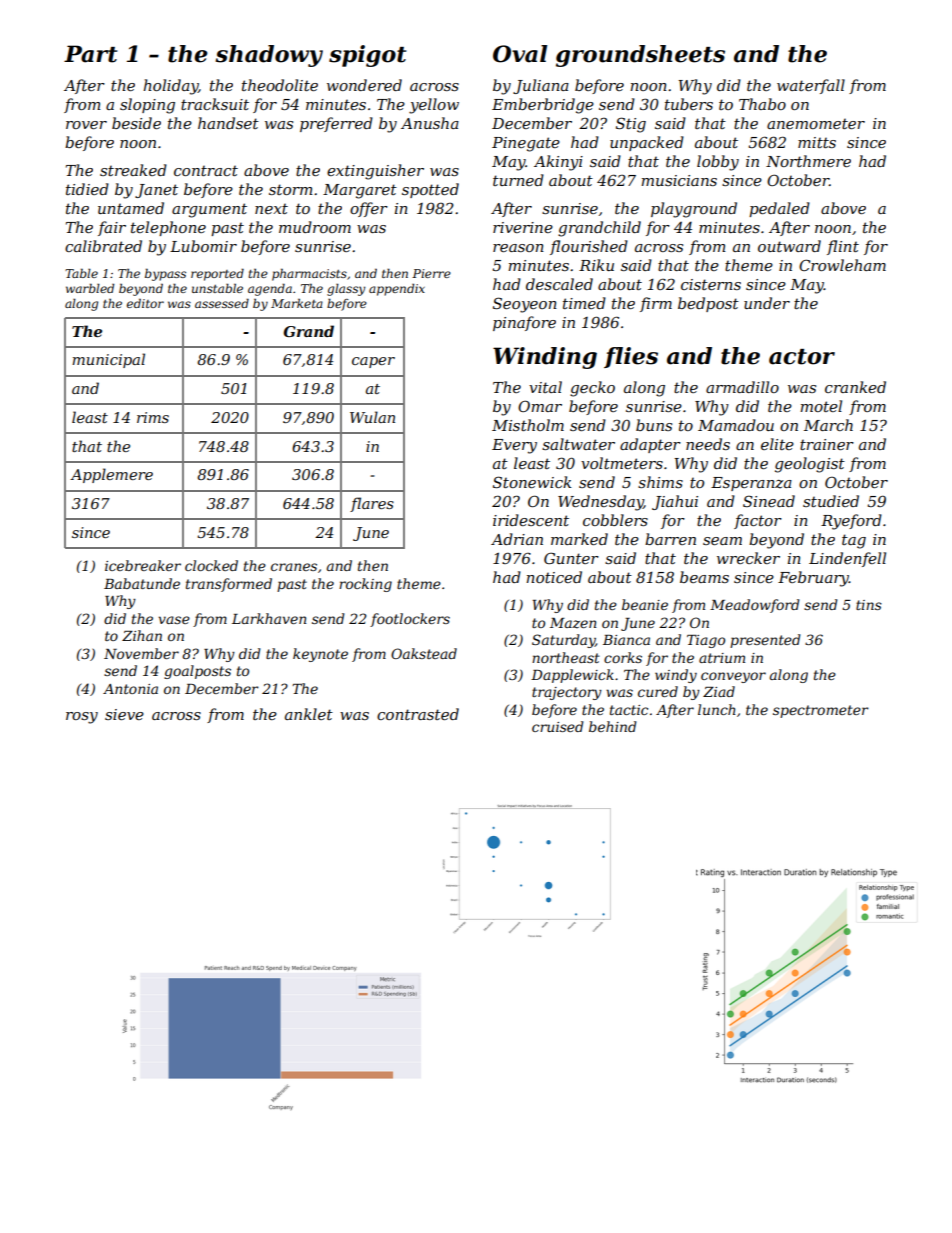 The width and height of the screenshot is (952, 1233). What do you see at coordinates (520, 54) in the screenshot?
I see `Oval` at bounding box center [520, 54].
